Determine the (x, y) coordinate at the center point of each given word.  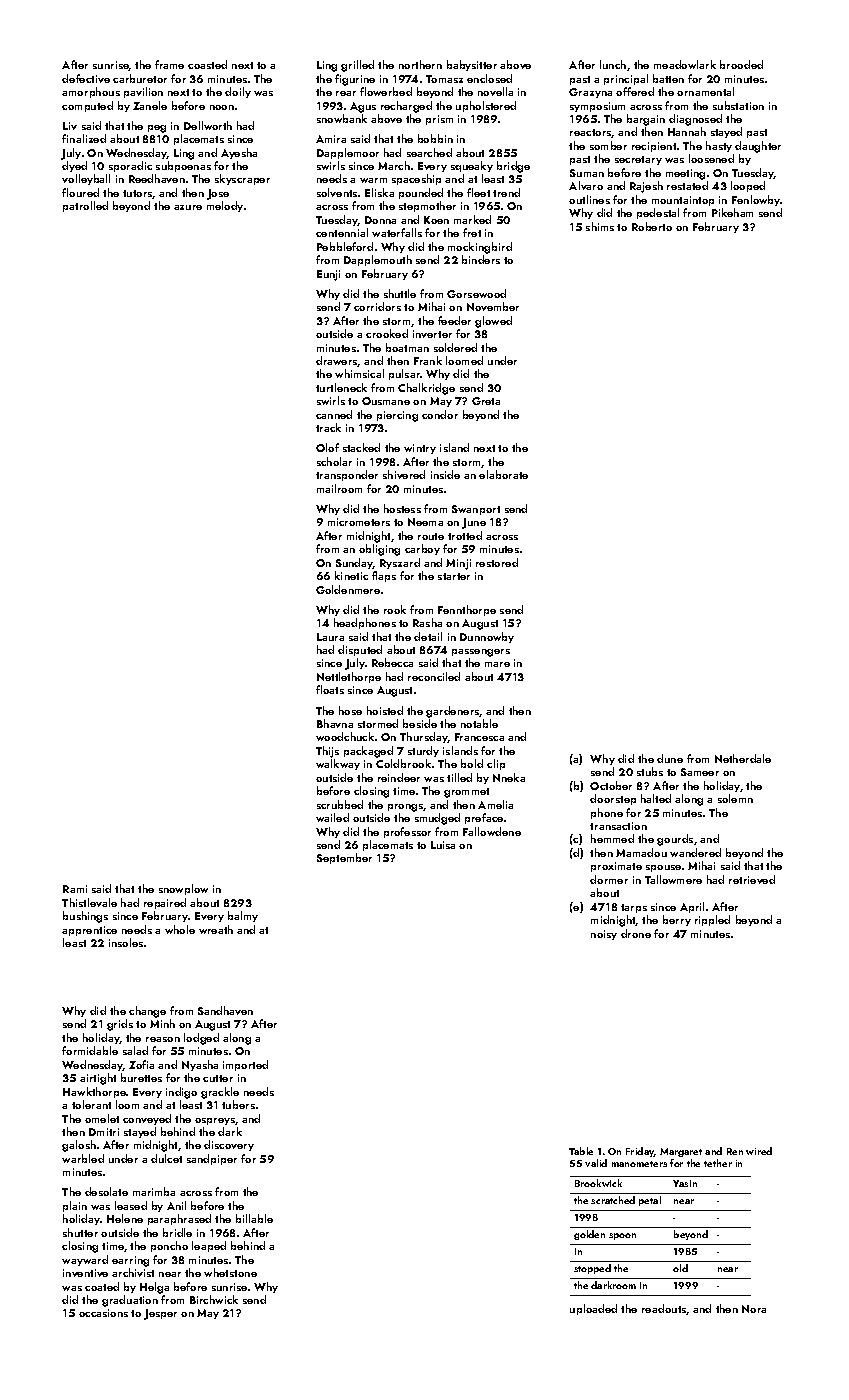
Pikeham (732, 212)
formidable (90, 1050)
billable (254, 1218)
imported (245, 1065)
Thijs (327, 752)
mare (497, 664)
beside (420, 723)
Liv (70, 126)
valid (596, 1163)
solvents (337, 192)
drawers (337, 361)
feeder (454, 320)
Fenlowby (756, 200)
